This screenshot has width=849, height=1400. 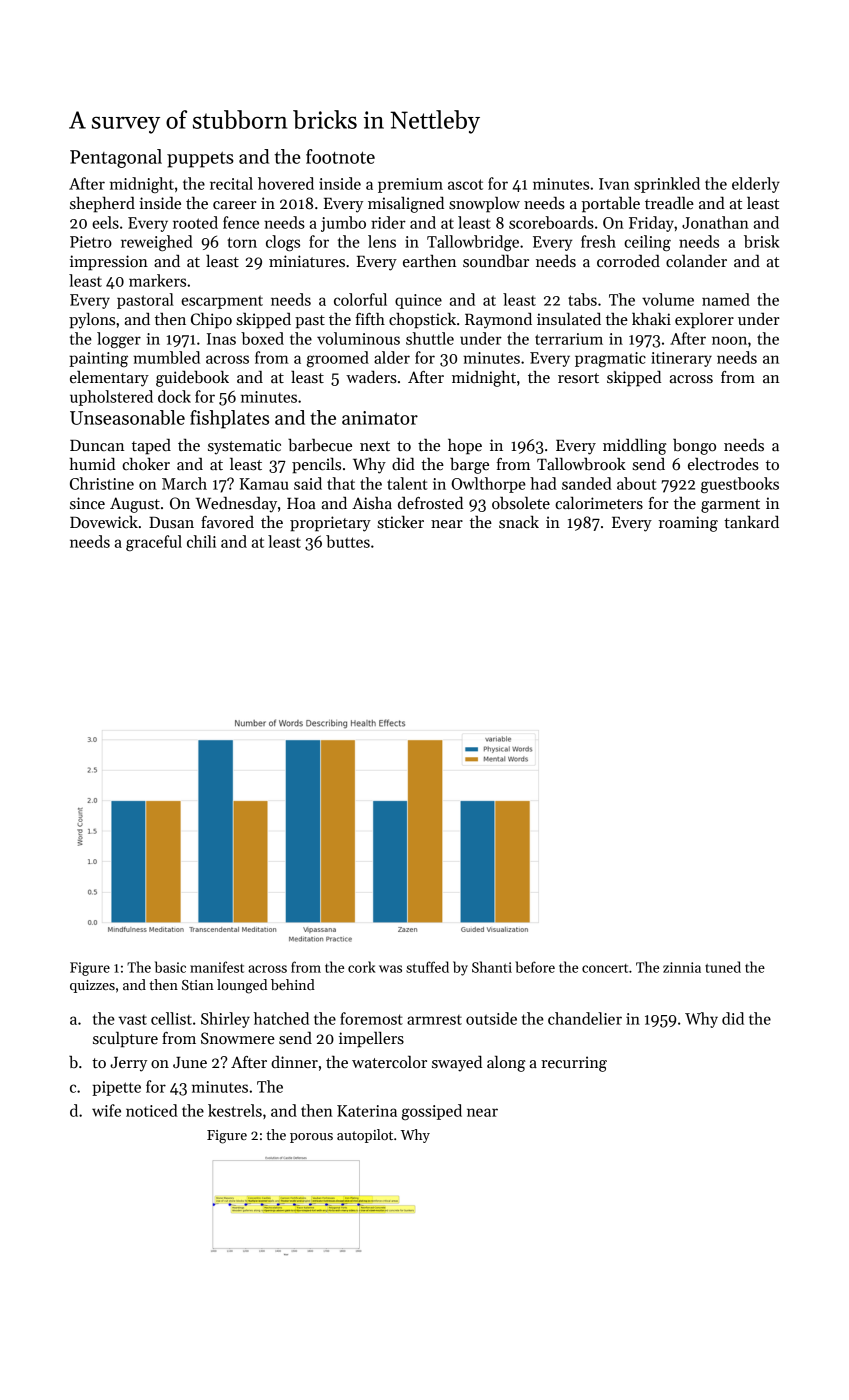 I want to click on elderly, so click(x=756, y=185).
